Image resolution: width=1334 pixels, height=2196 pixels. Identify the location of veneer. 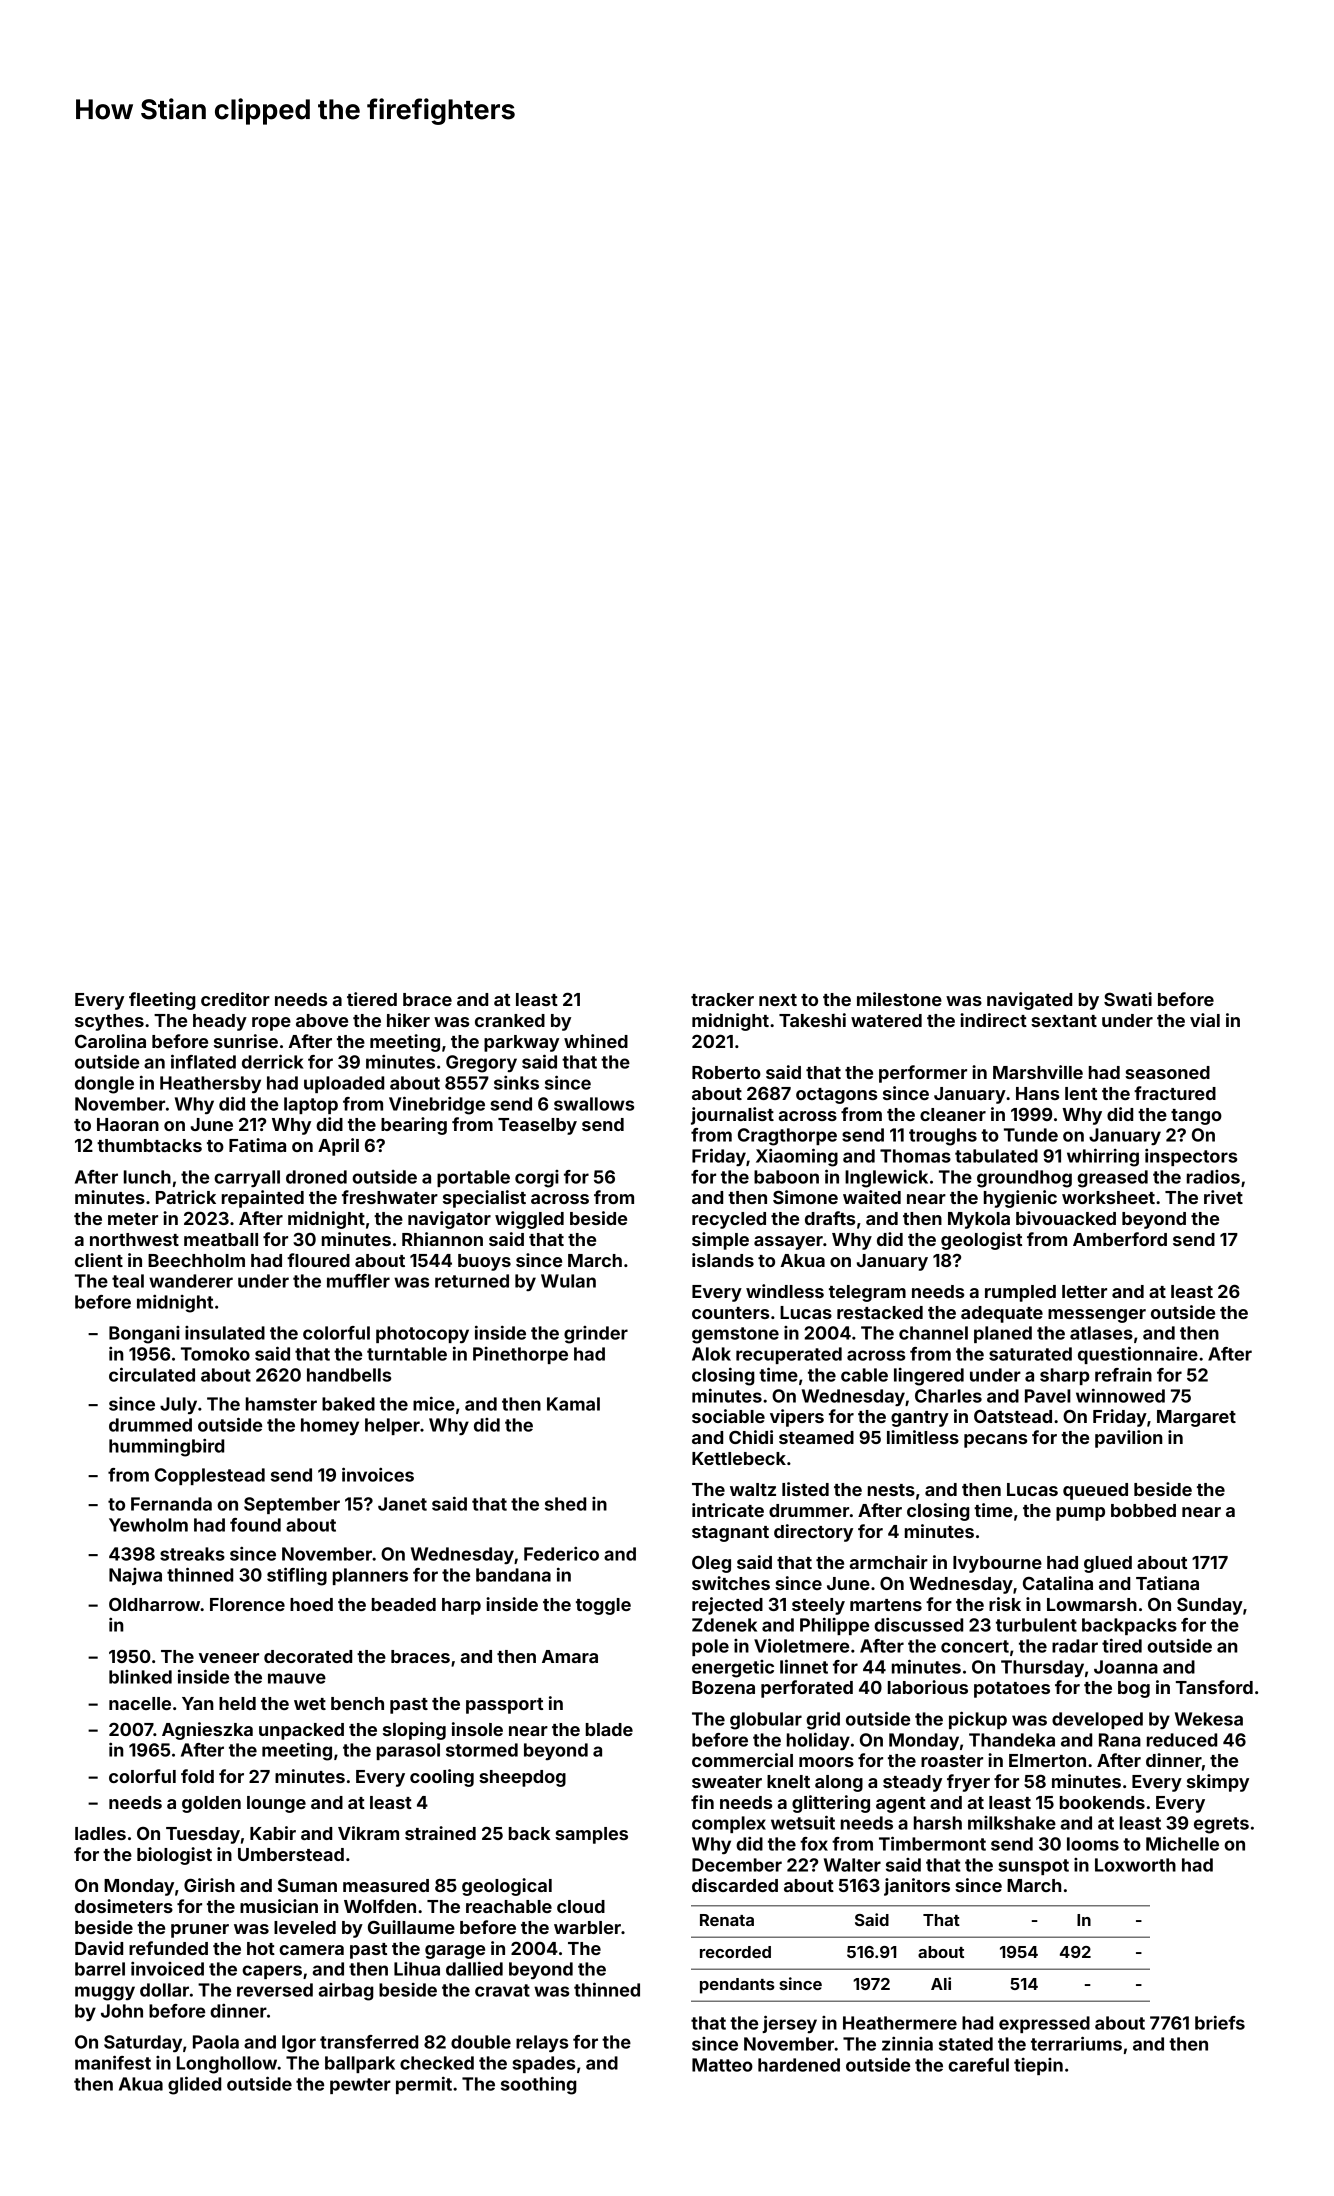
(229, 1658).
